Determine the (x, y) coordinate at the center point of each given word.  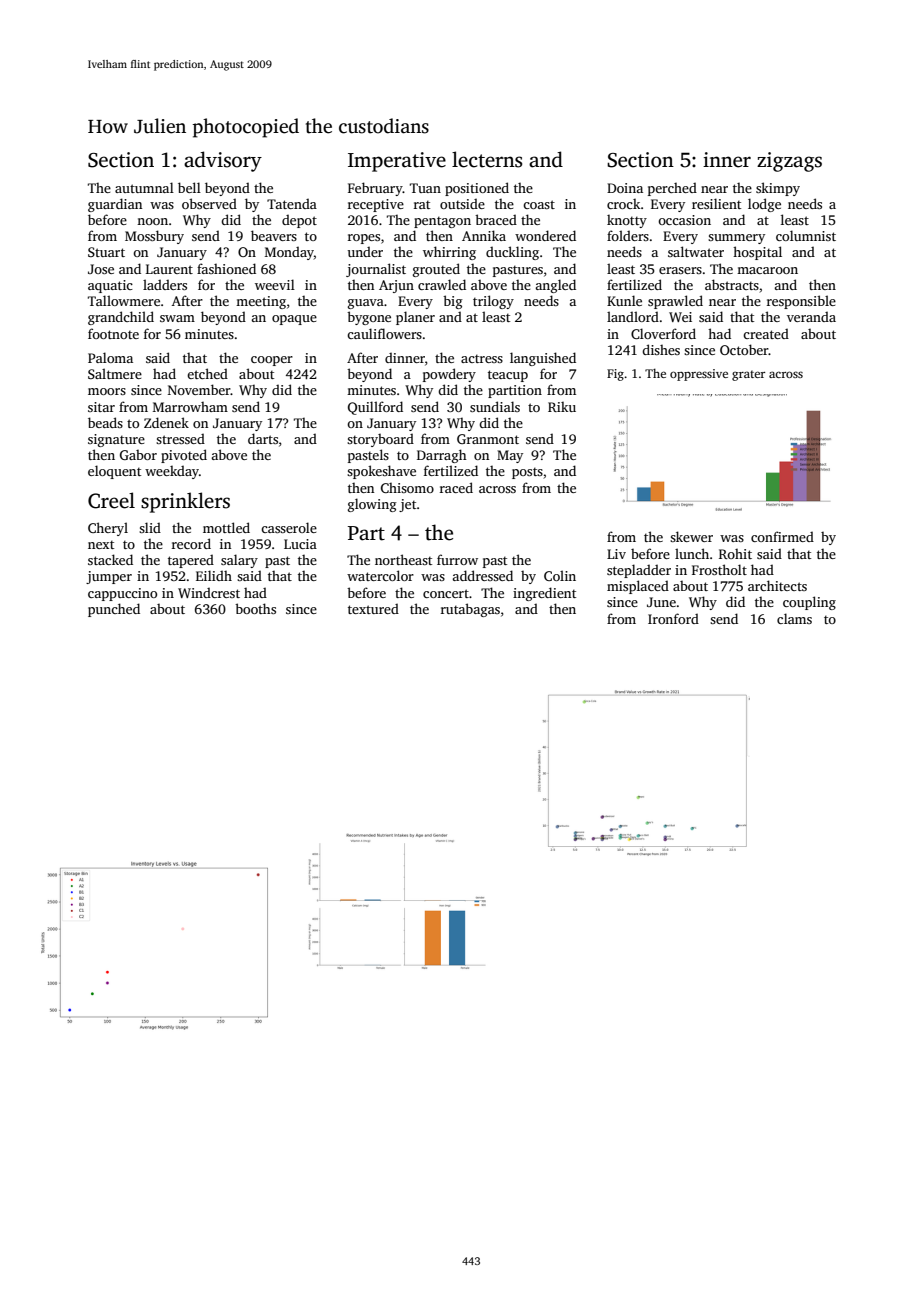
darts (263, 438)
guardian (115, 205)
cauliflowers (384, 333)
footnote (113, 333)
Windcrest (209, 592)
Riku (562, 407)
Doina (625, 188)
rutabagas (470, 610)
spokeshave (381, 472)
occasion (684, 220)
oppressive (699, 375)
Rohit (735, 554)
